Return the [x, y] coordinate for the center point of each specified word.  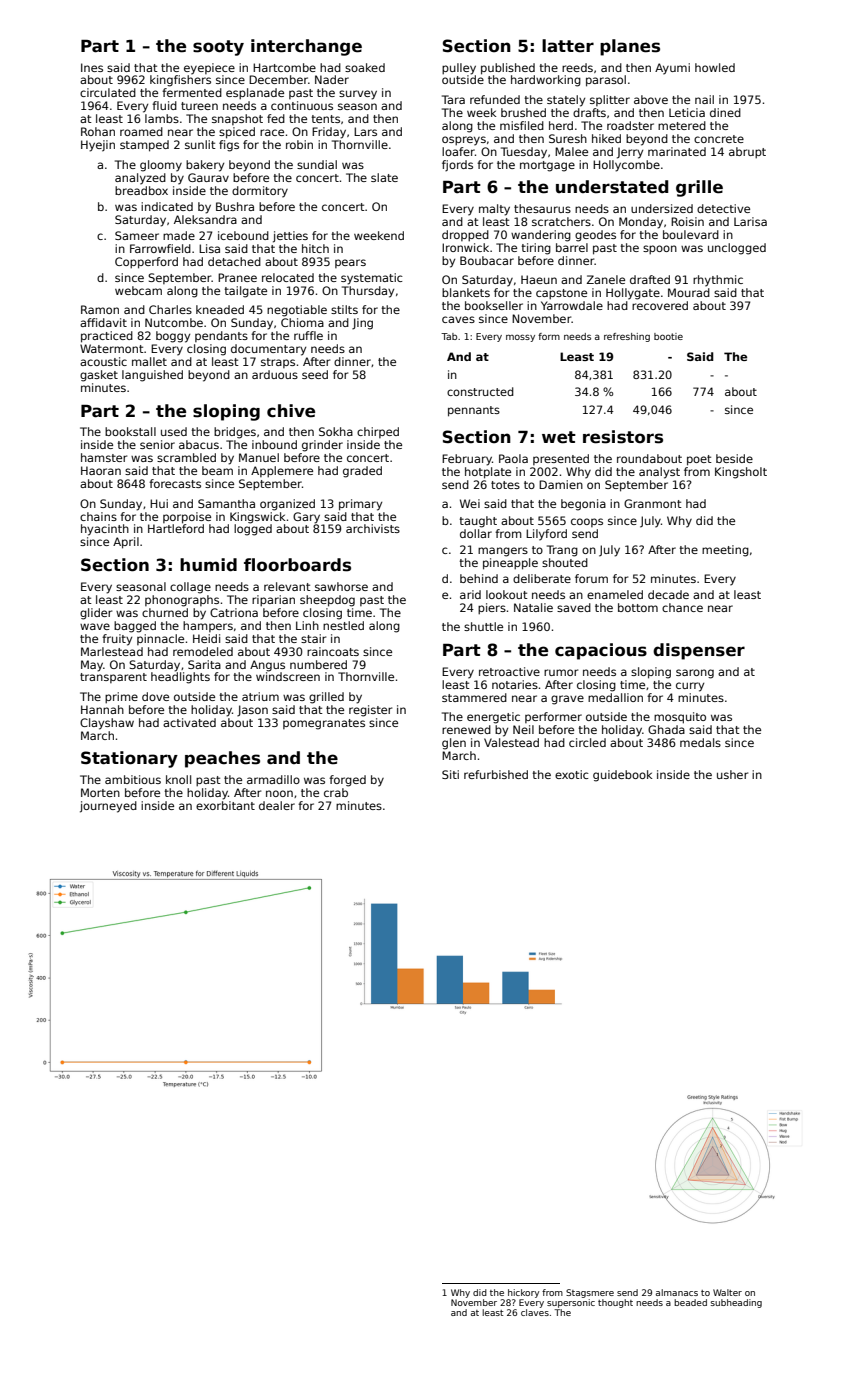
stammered [474, 697]
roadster [630, 125]
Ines [92, 67]
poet [699, 460]
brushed [523, 112]
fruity [117, 640]
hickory [523, 1293]
